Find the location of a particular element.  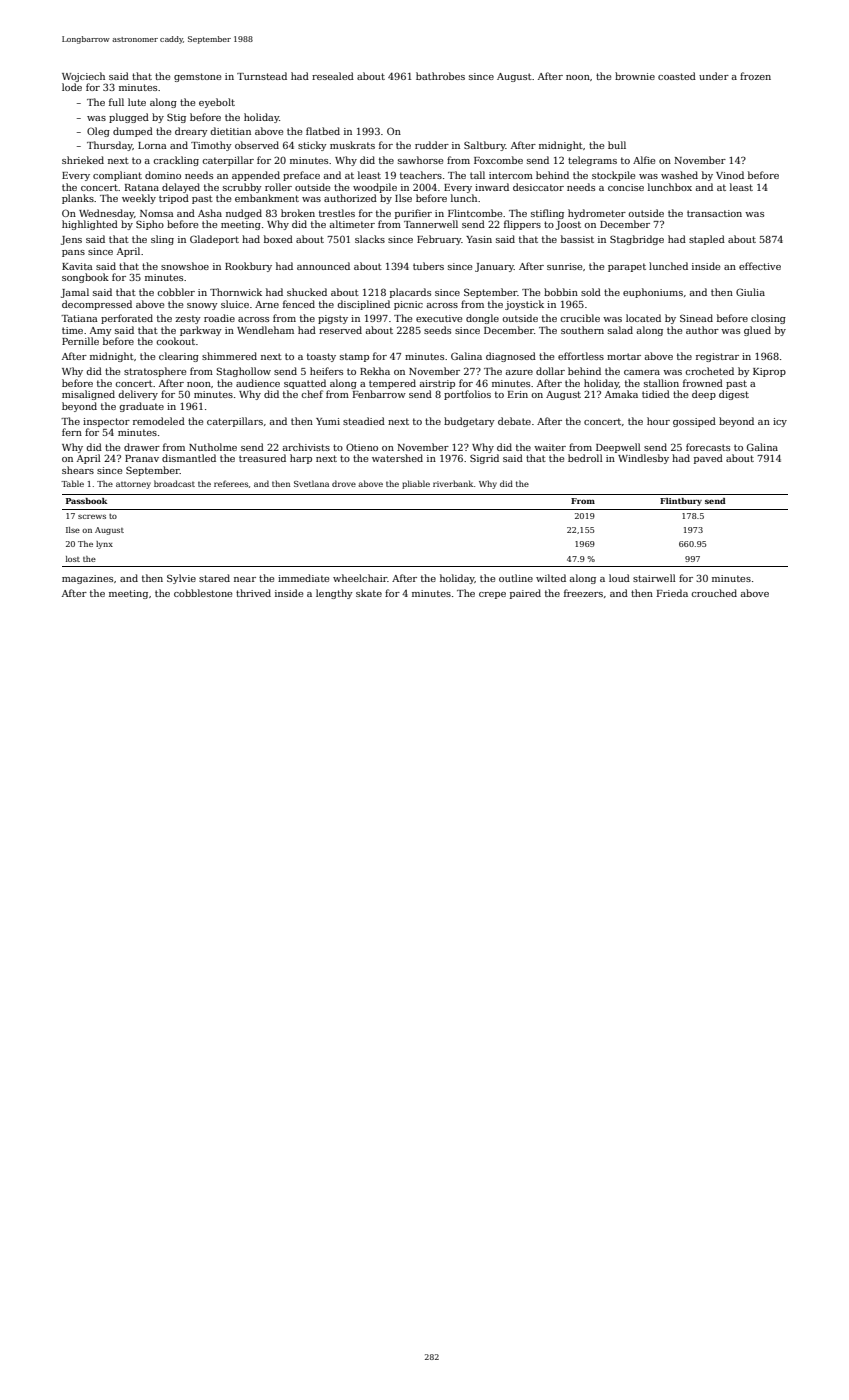

woodpile is located at coordinates (375, 188).
